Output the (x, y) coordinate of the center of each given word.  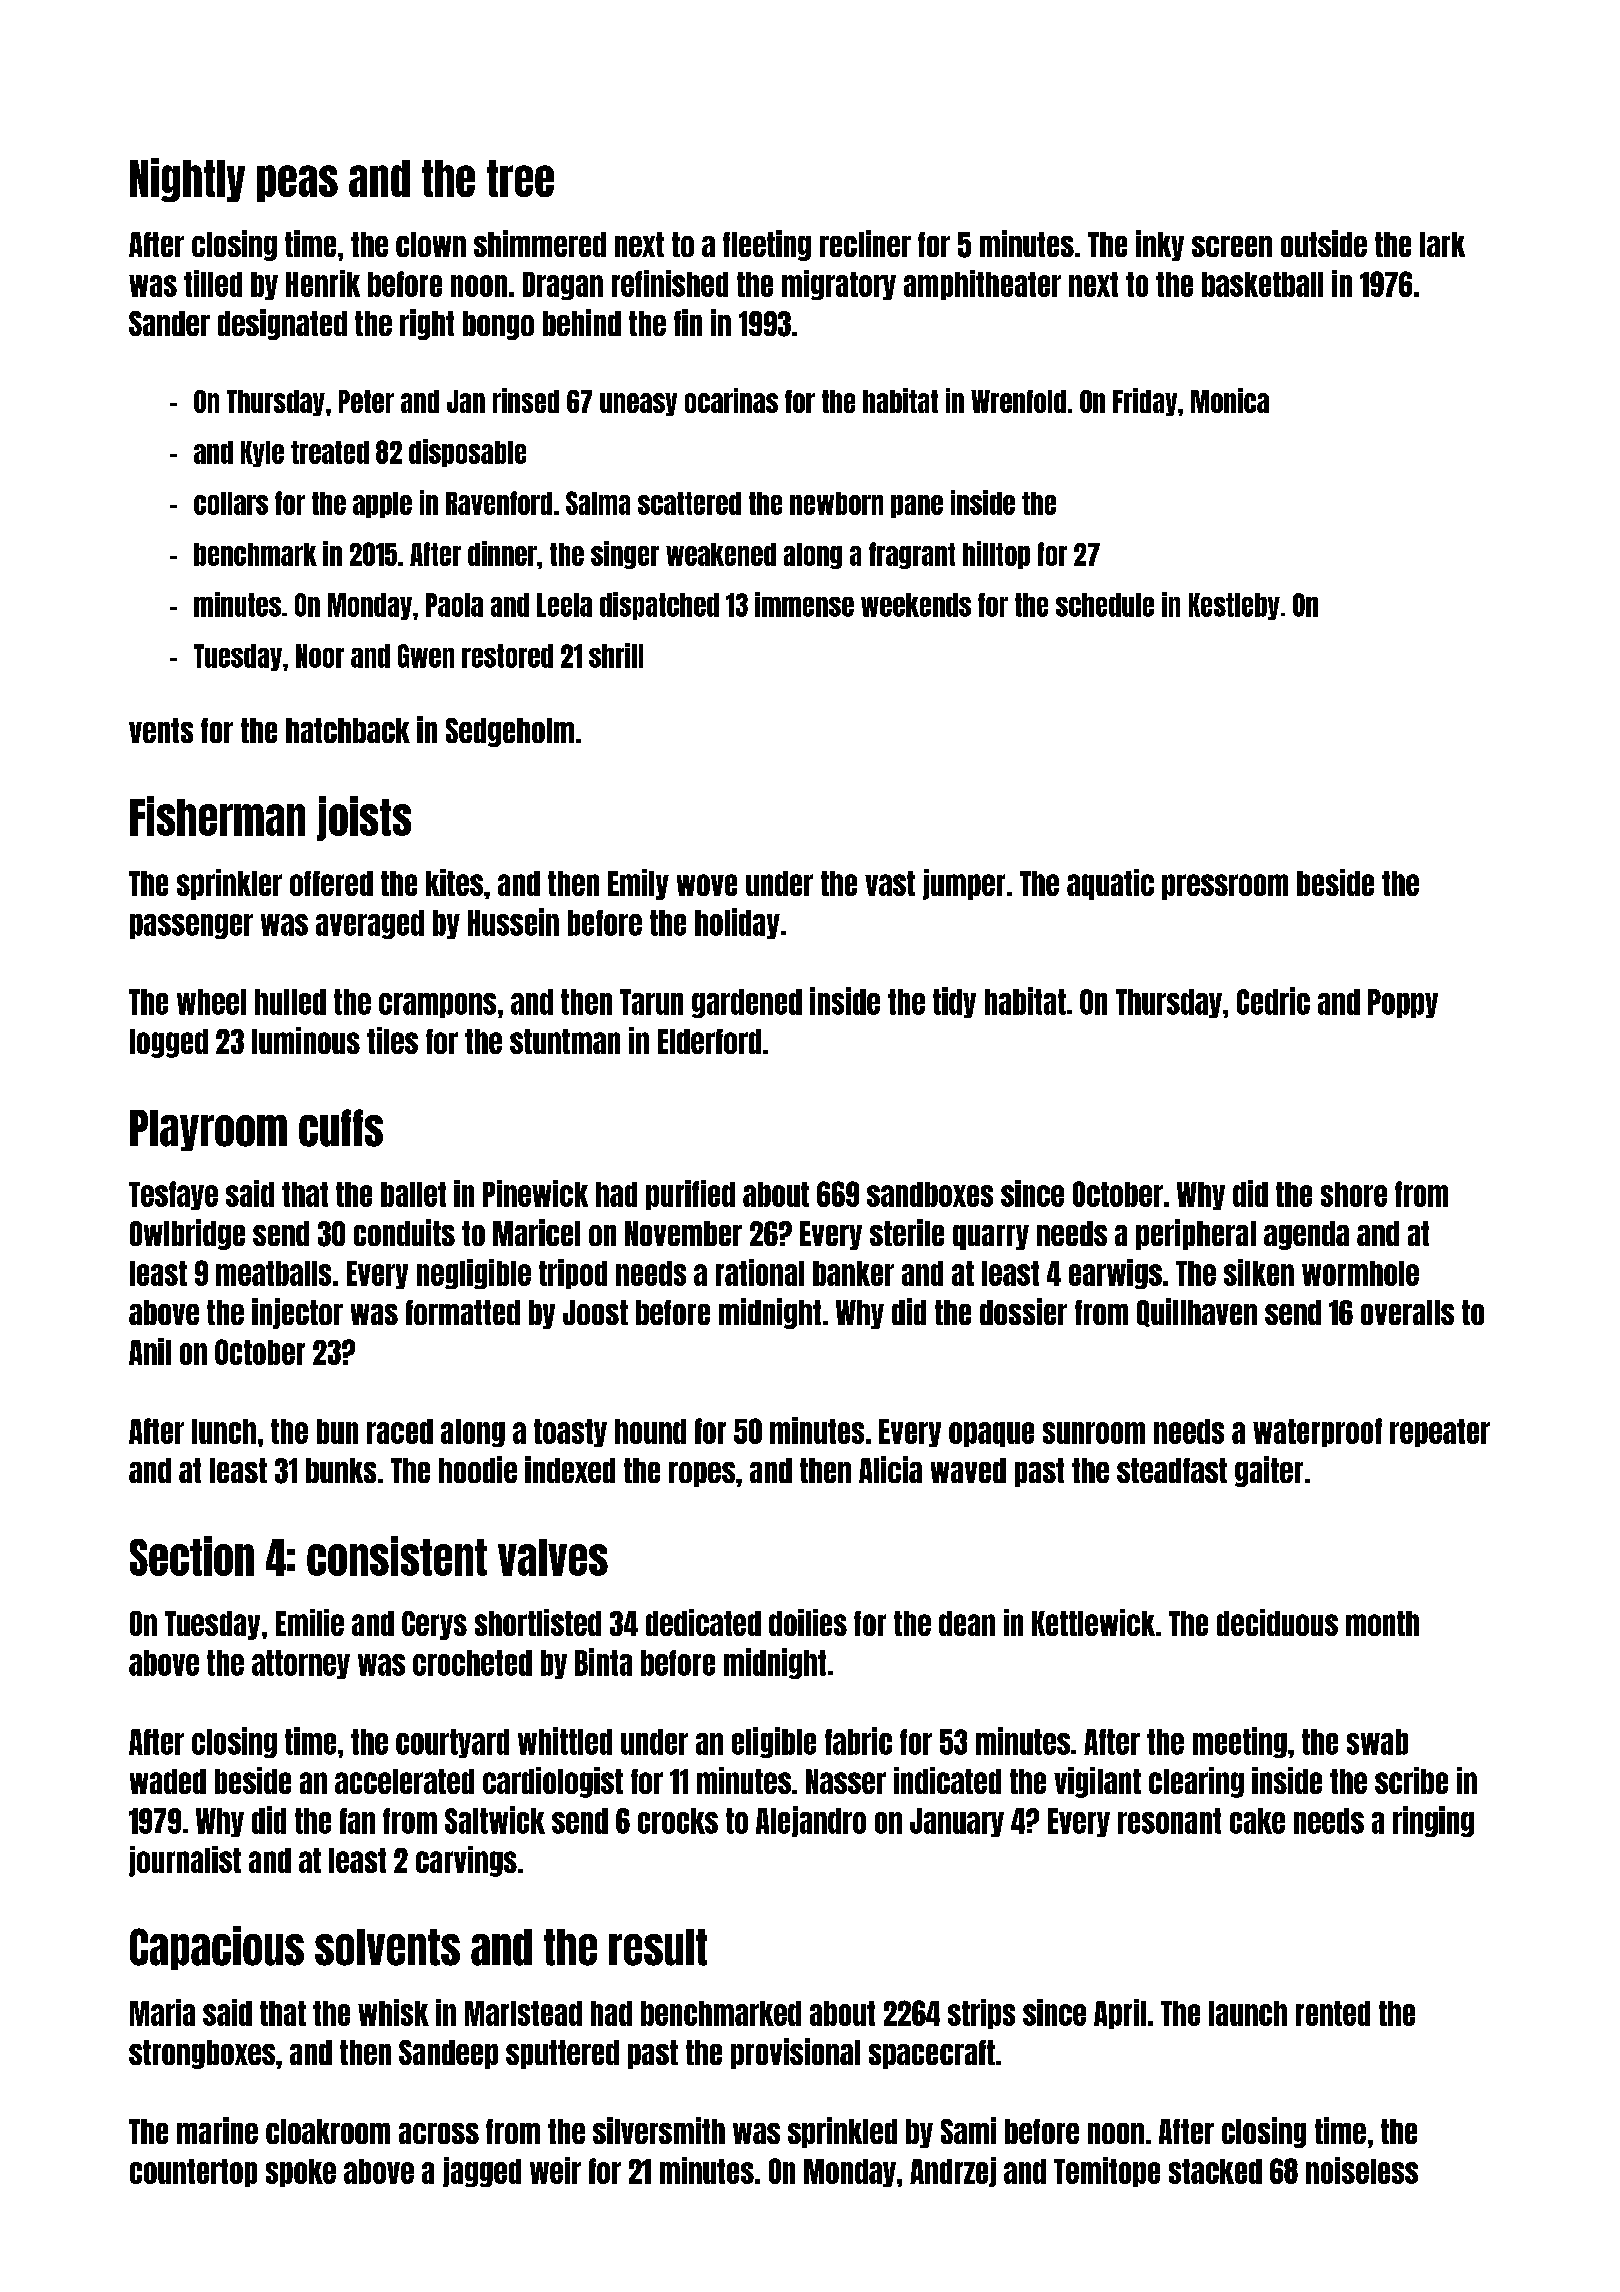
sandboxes (930, 1194)
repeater (1440, 1433)
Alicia (890, 1469)
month (1382, 1623)
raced (400, 1431)
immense (804, 604)
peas (297, 183)
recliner (865, 243)
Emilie (310, 1622)
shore (1354, 1194)
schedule (1105, 605)
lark (1442, 244)
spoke (301, 2173)
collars (231, 503)
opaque (991, 1434)
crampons (437, 1005)
